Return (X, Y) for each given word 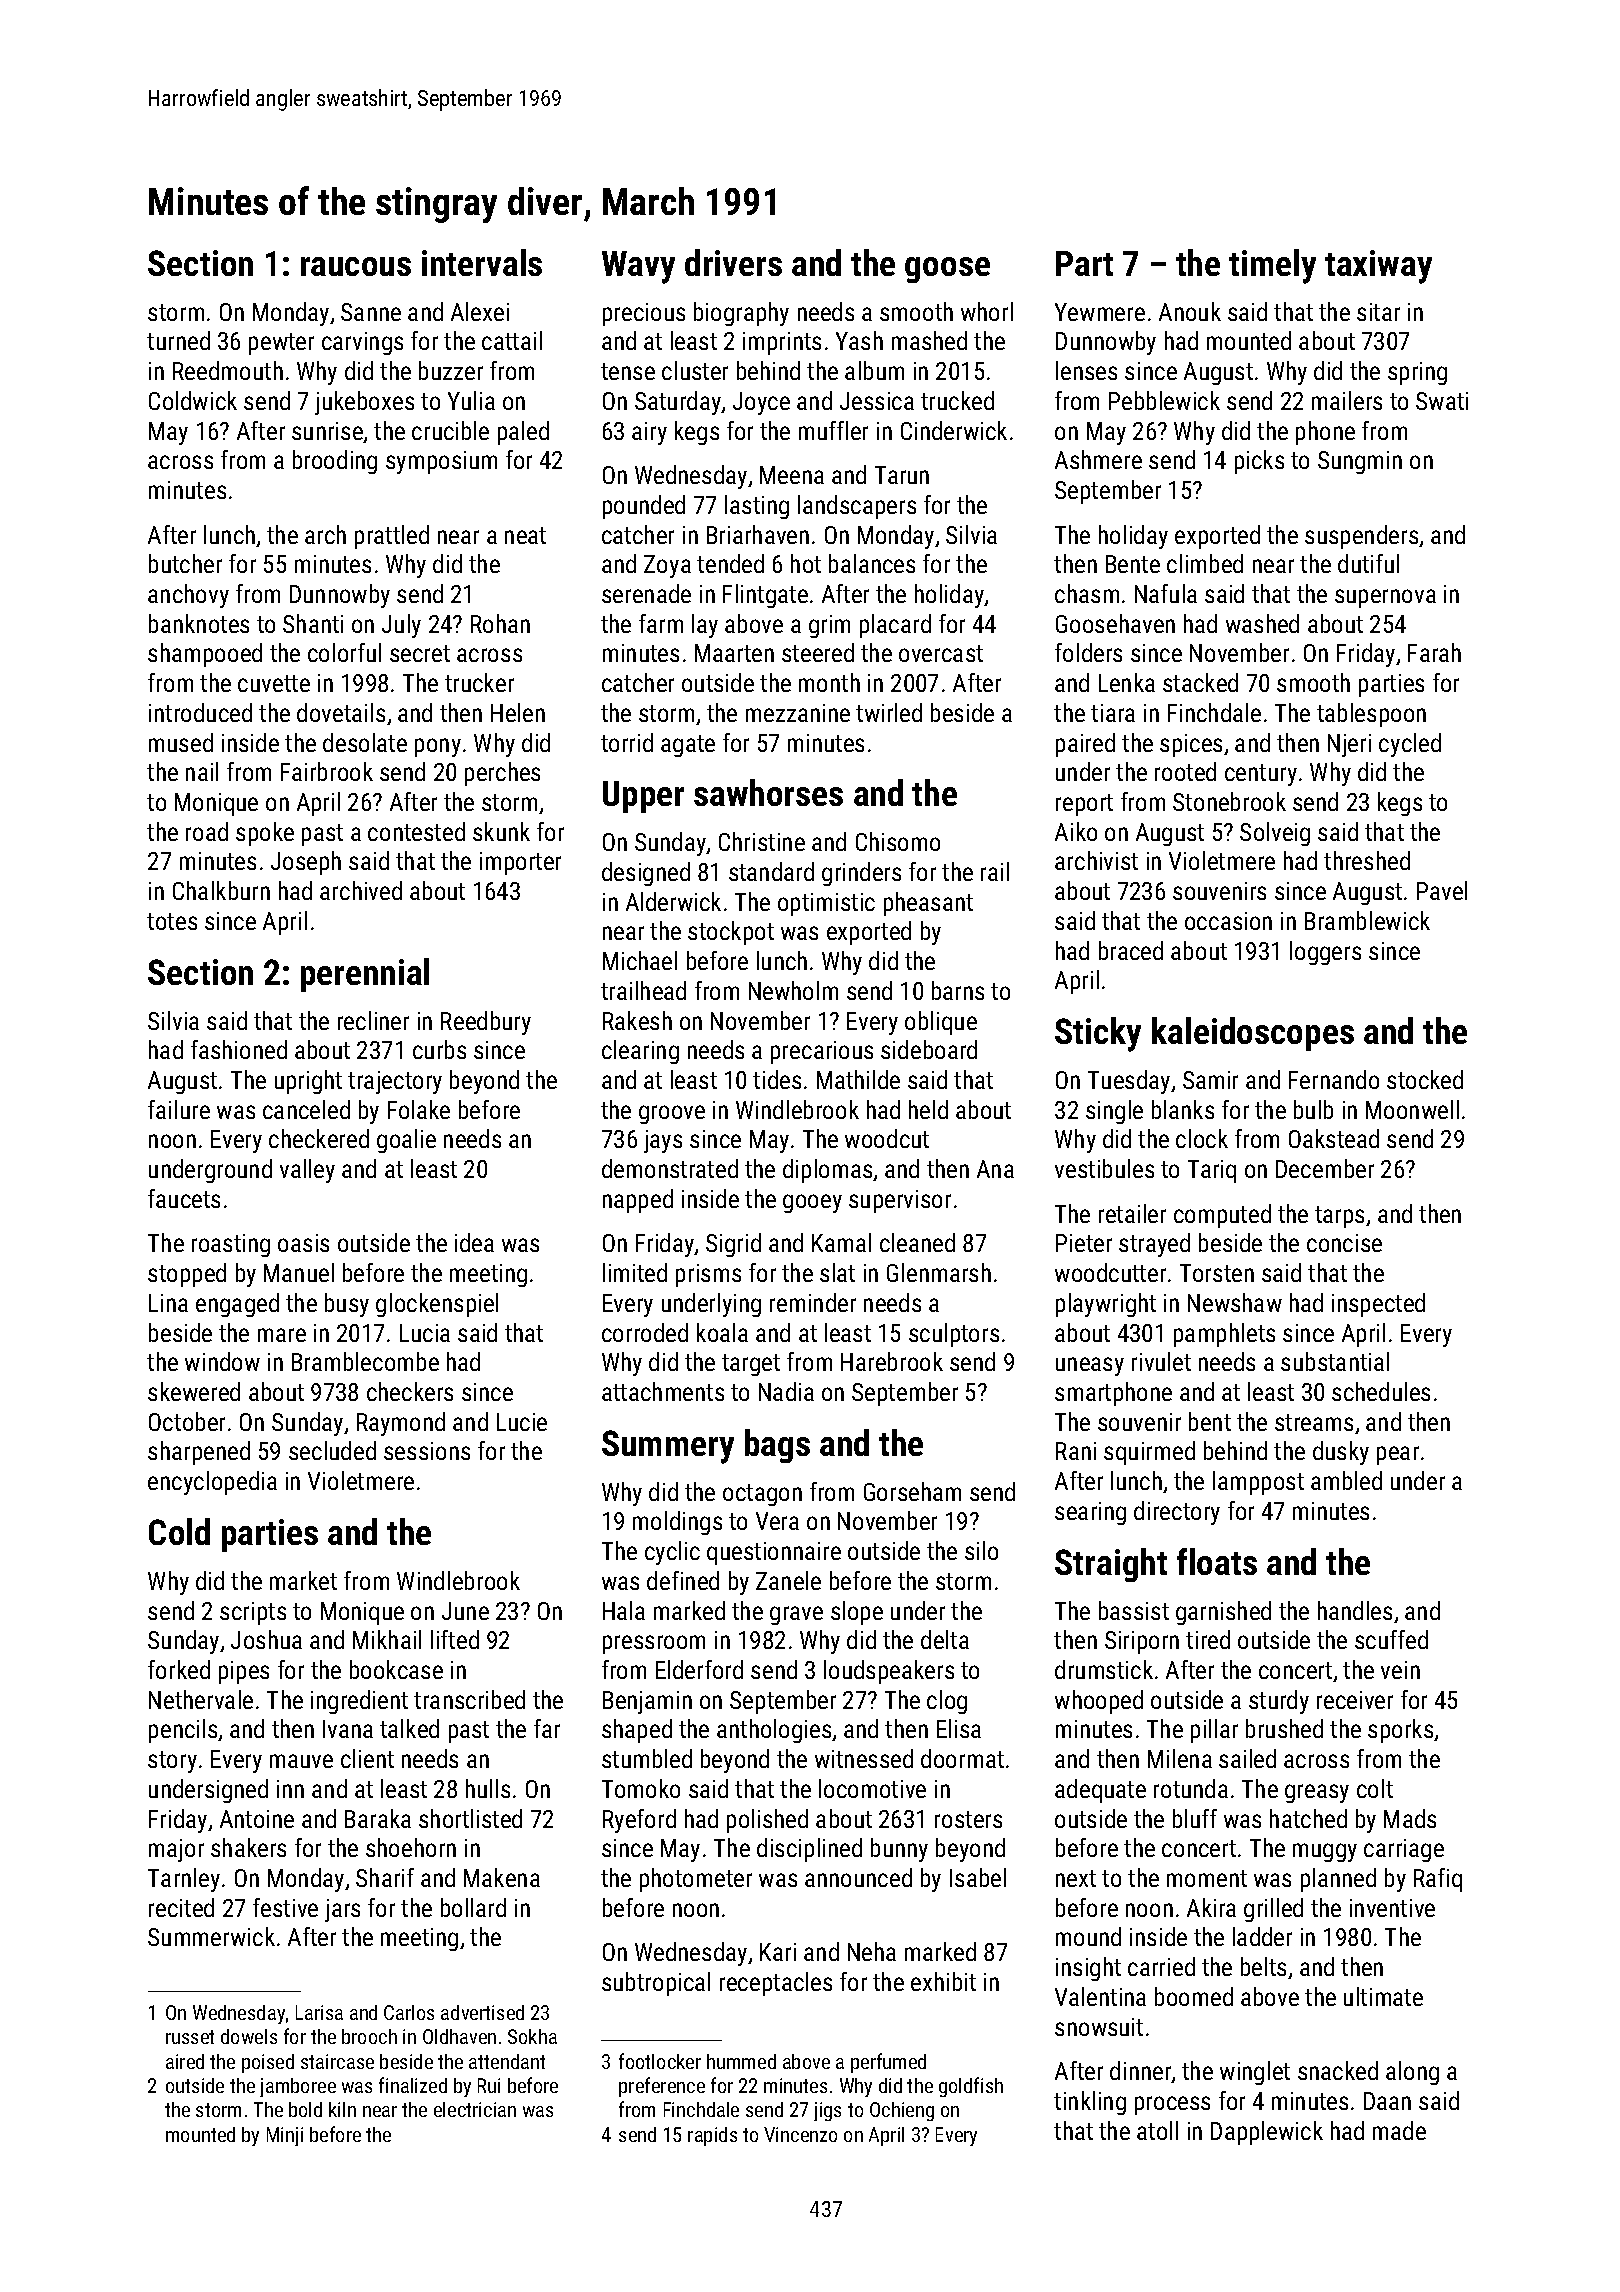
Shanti (313, 623)
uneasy (1090, 1366)
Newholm (793, 990)
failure (179, 1109)
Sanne (371, 312)
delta (945, 1639)
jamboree (298, 2087)
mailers (1347, 400)
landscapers (857, 507)
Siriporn (1142, 1642)
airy (649, 433)
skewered (194, 1391)
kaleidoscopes (1253, 1034)
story (172, 1762)
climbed (1205, 563)
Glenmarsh (939, 1272)
